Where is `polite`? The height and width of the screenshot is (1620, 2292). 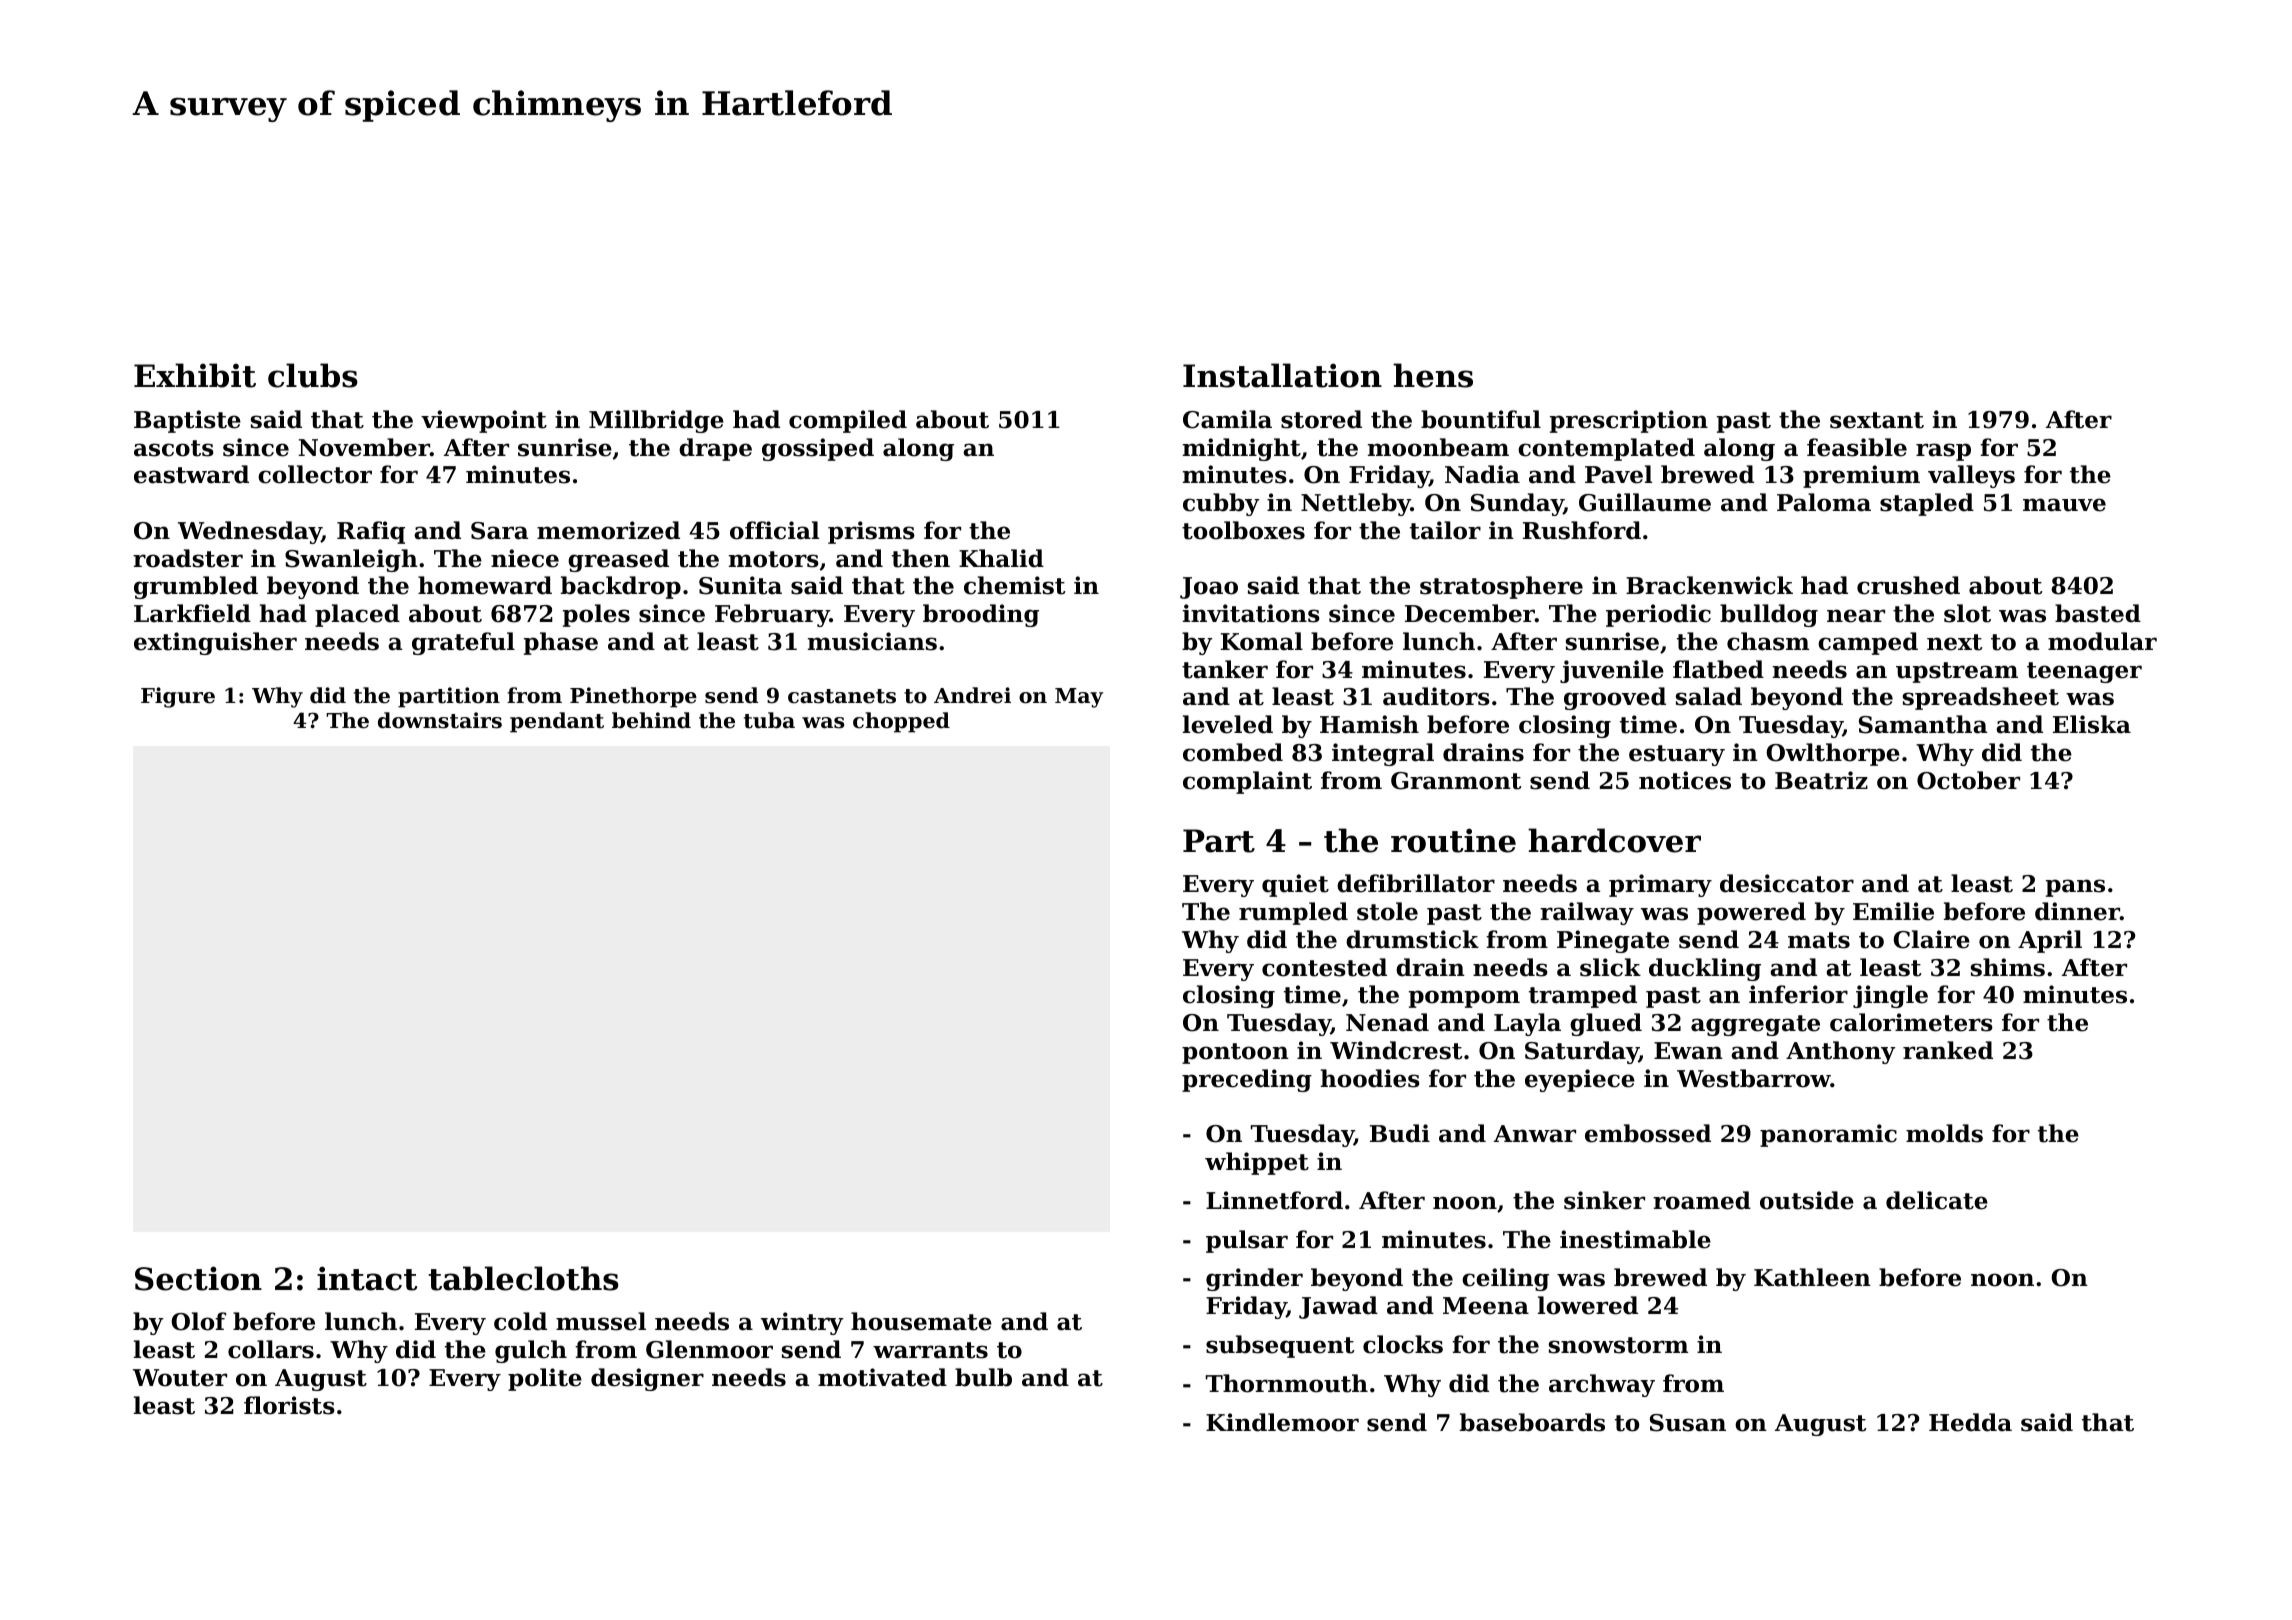
polite is located at coordinates (545, 1379).
